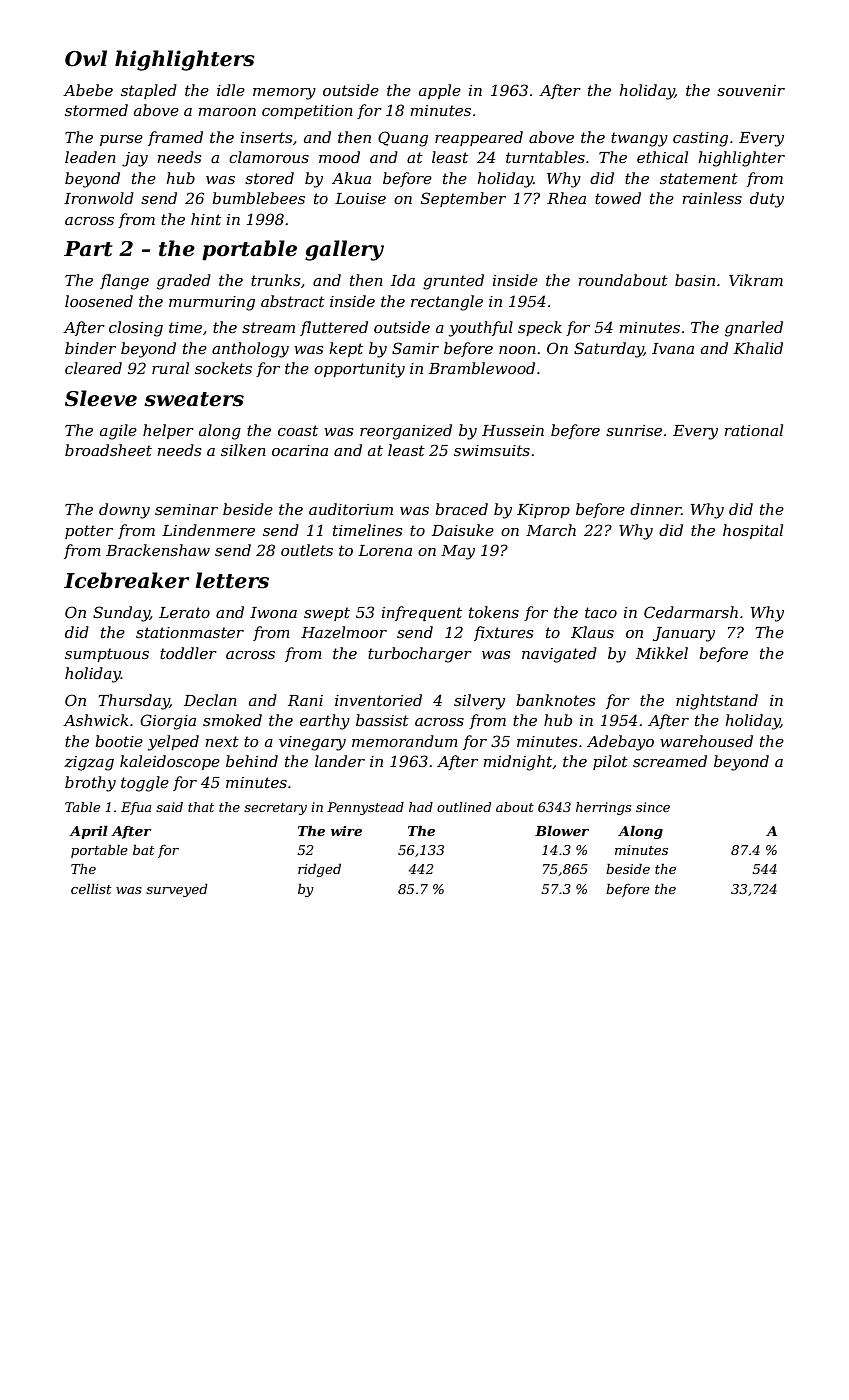 This screenshot has width=849, height=1400. I want to click on surveyed, so click(177, 890).
